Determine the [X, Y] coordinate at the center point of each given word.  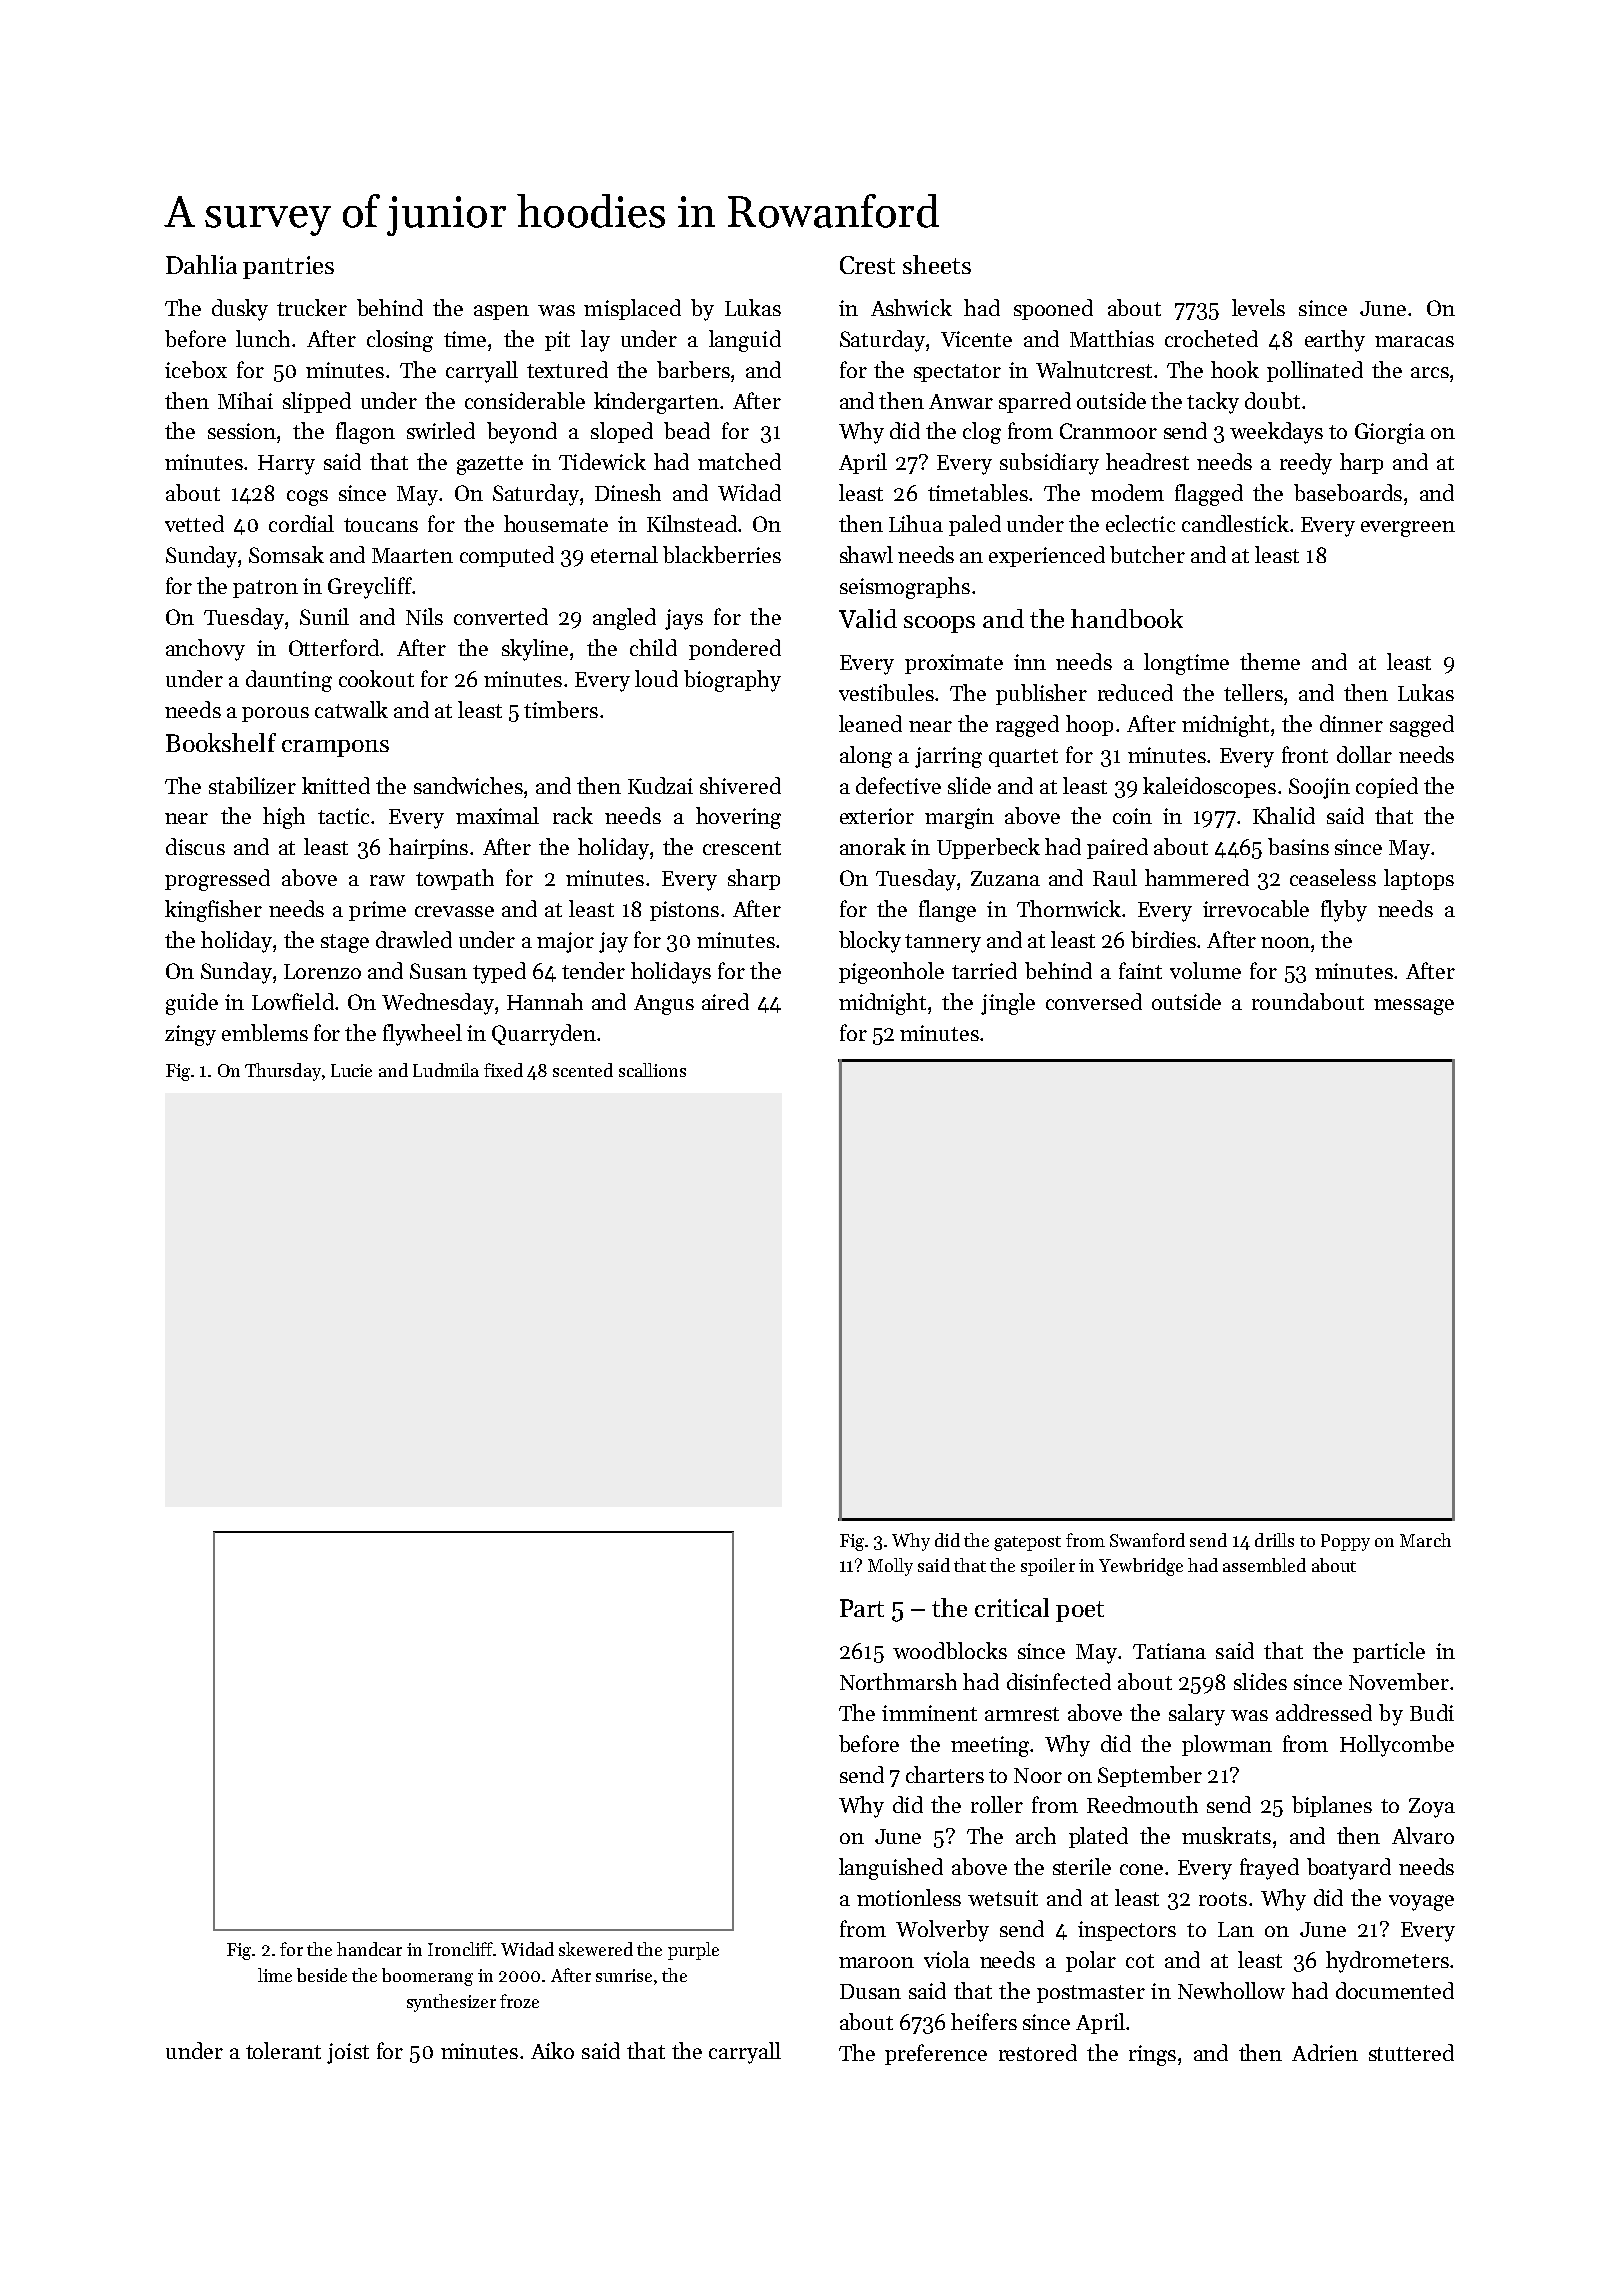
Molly [890, 1567]
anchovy [205, 650]
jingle [1008, 1004]
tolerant [283, 2050]
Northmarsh [898, 1681]
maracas [1414, 341]
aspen [501, 312]
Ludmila [446, 1070]
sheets [937, 264]
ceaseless [1333, 877]
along [866, 757]
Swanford [1147, 1540]
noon [1286, 942]
